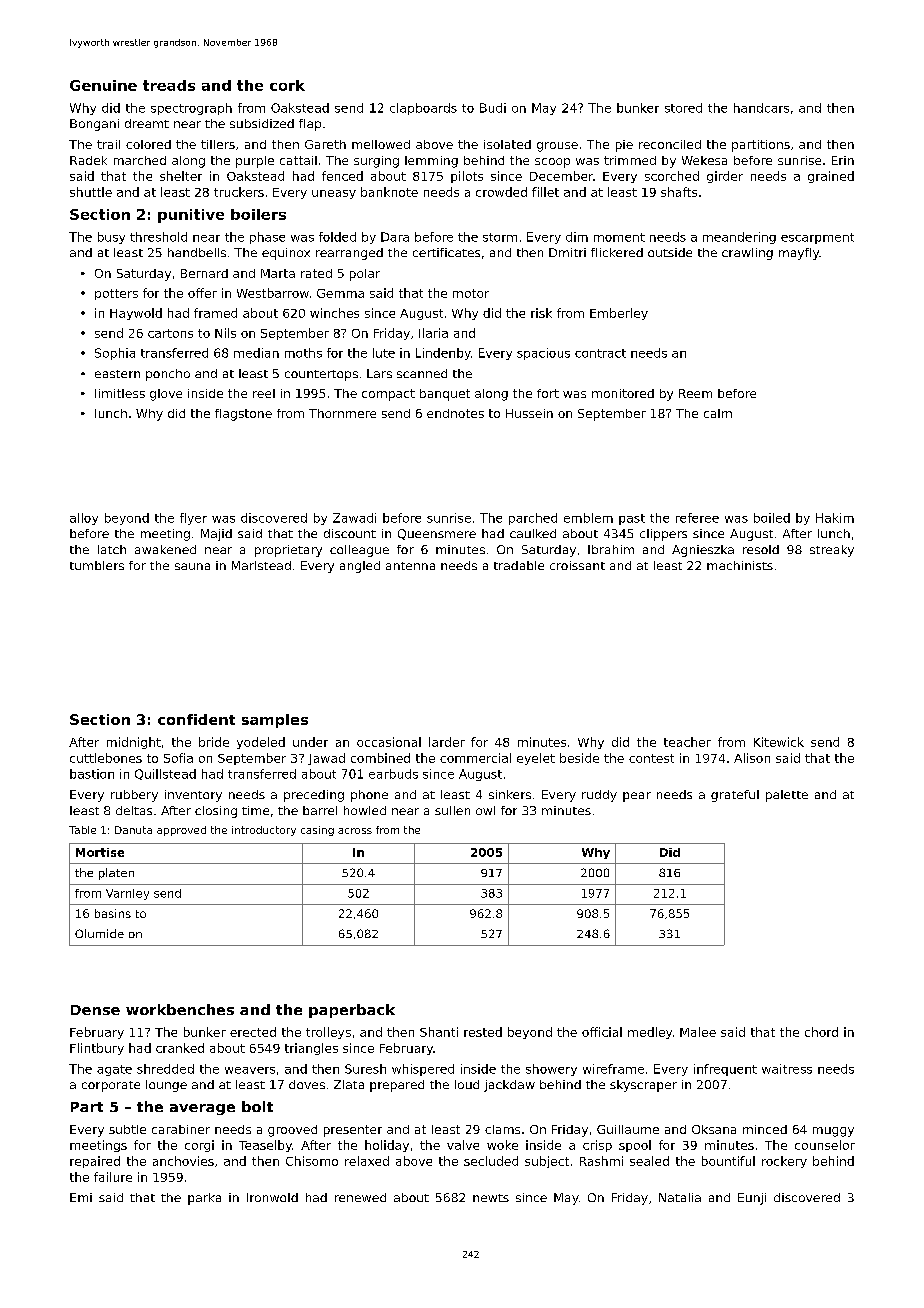  Describe the element at coordinates (196, 719) in the page. I see `confident` at that location.
